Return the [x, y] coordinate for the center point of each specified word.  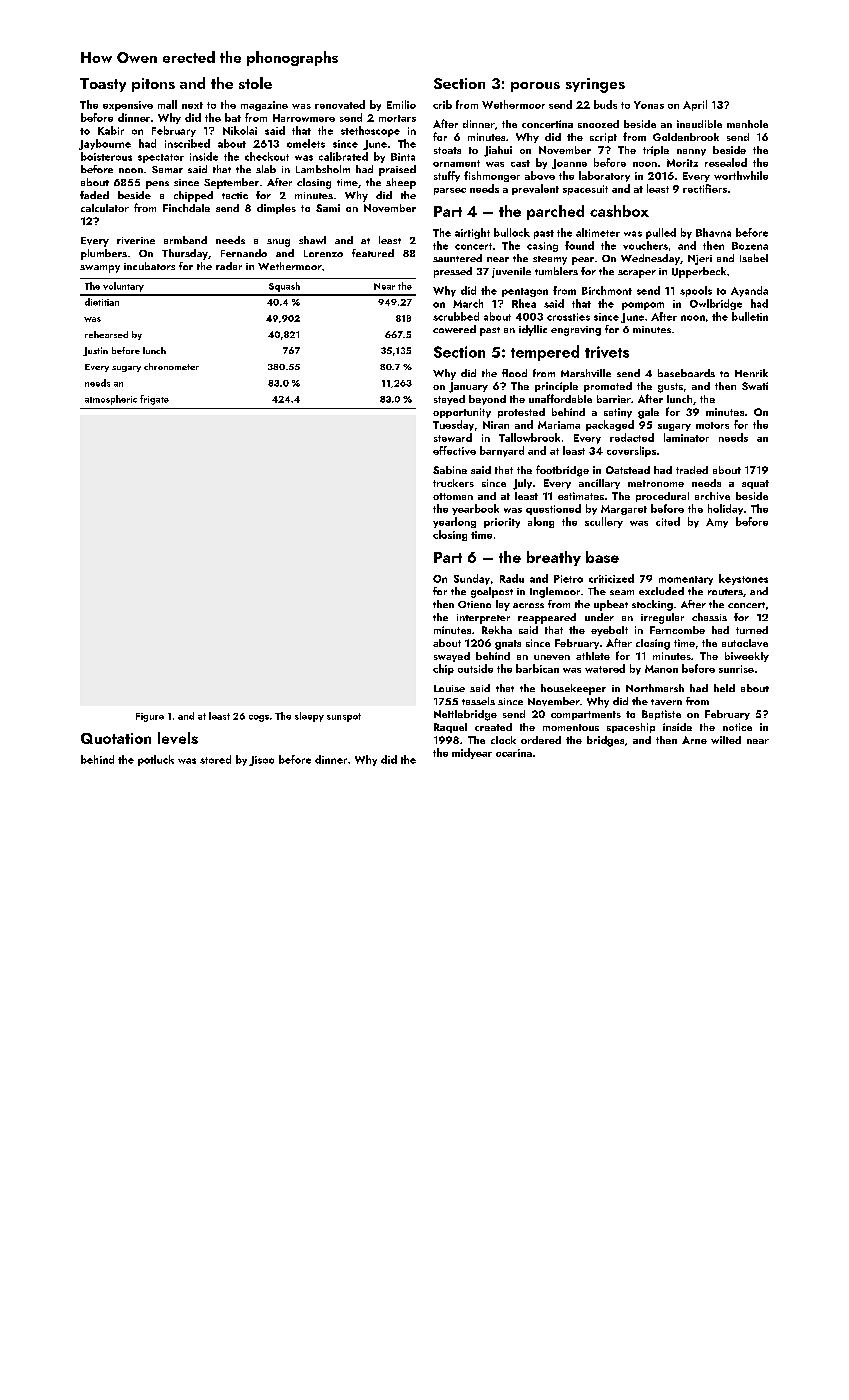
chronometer [171, 366]
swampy [100, 269]
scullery [604, 522]
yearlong [454, 522]
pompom [643, 306]
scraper [637, 274]
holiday [725, 509]
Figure [150, 717]
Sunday [472, 579]
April [695, 105]
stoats [447, 150]
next [192, 105]
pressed [453, 272]
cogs [259, 718]
